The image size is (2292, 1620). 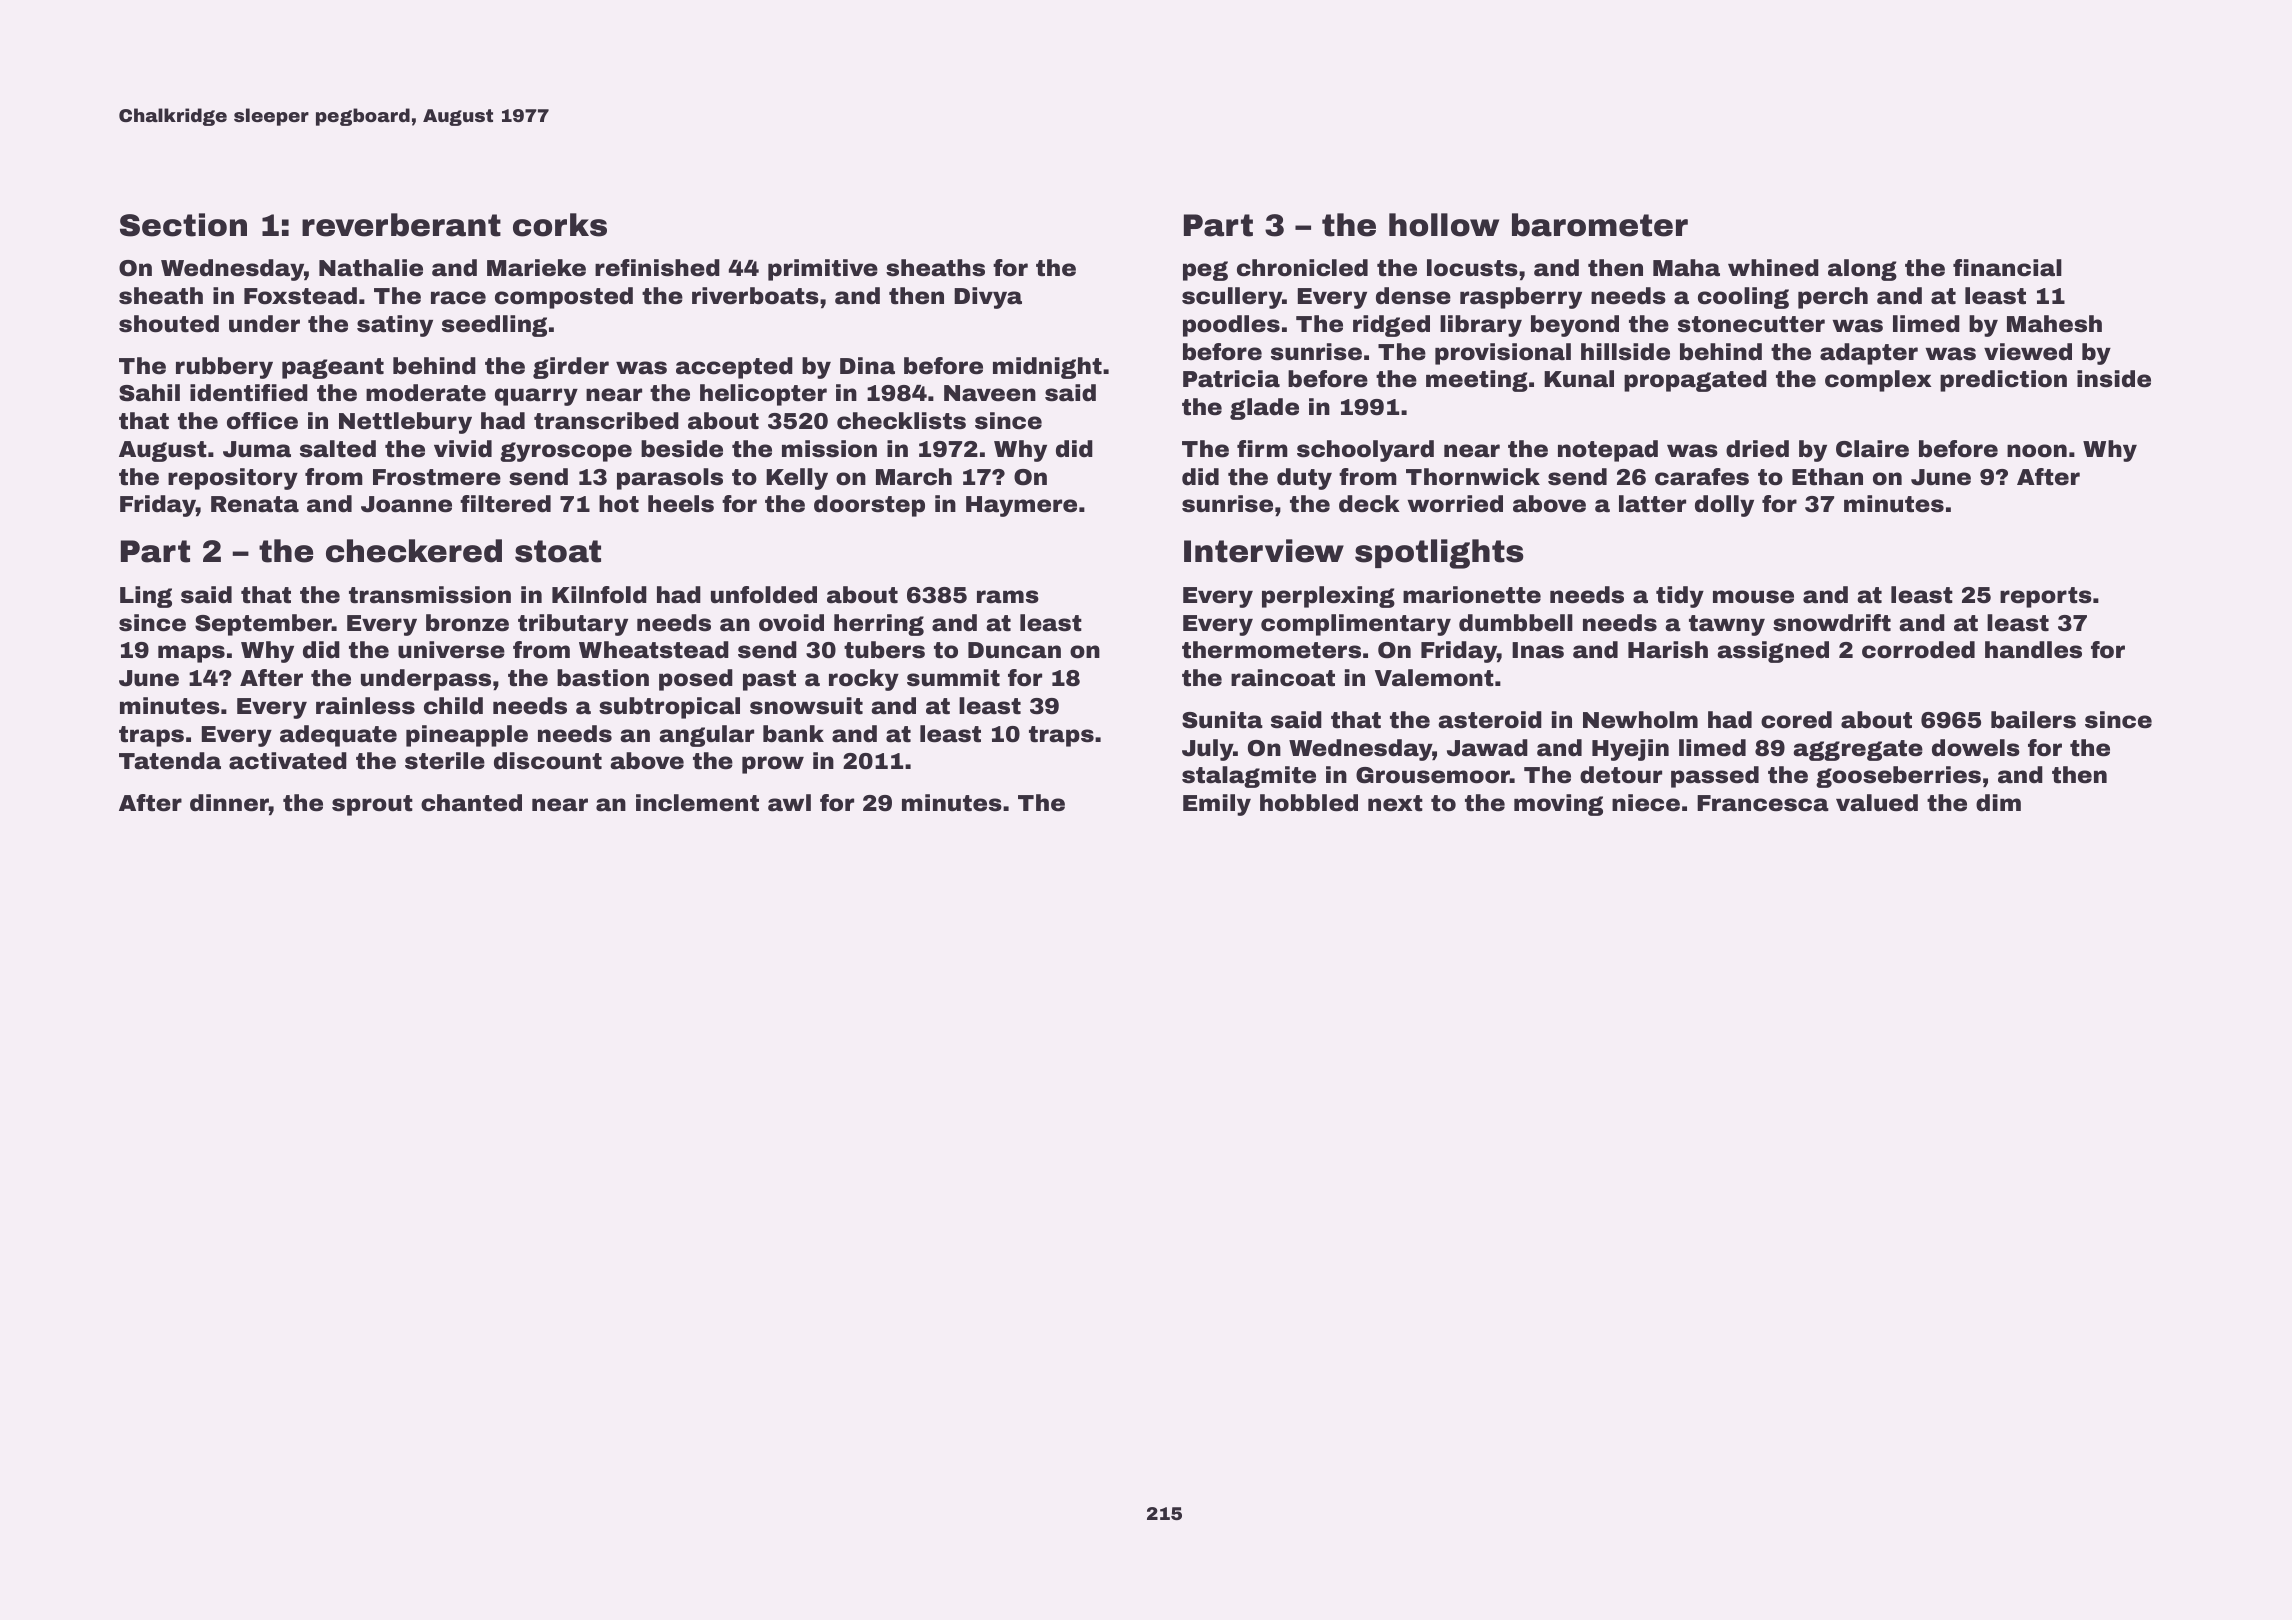 I want to click on parasols, so click(x=670, y=479).
